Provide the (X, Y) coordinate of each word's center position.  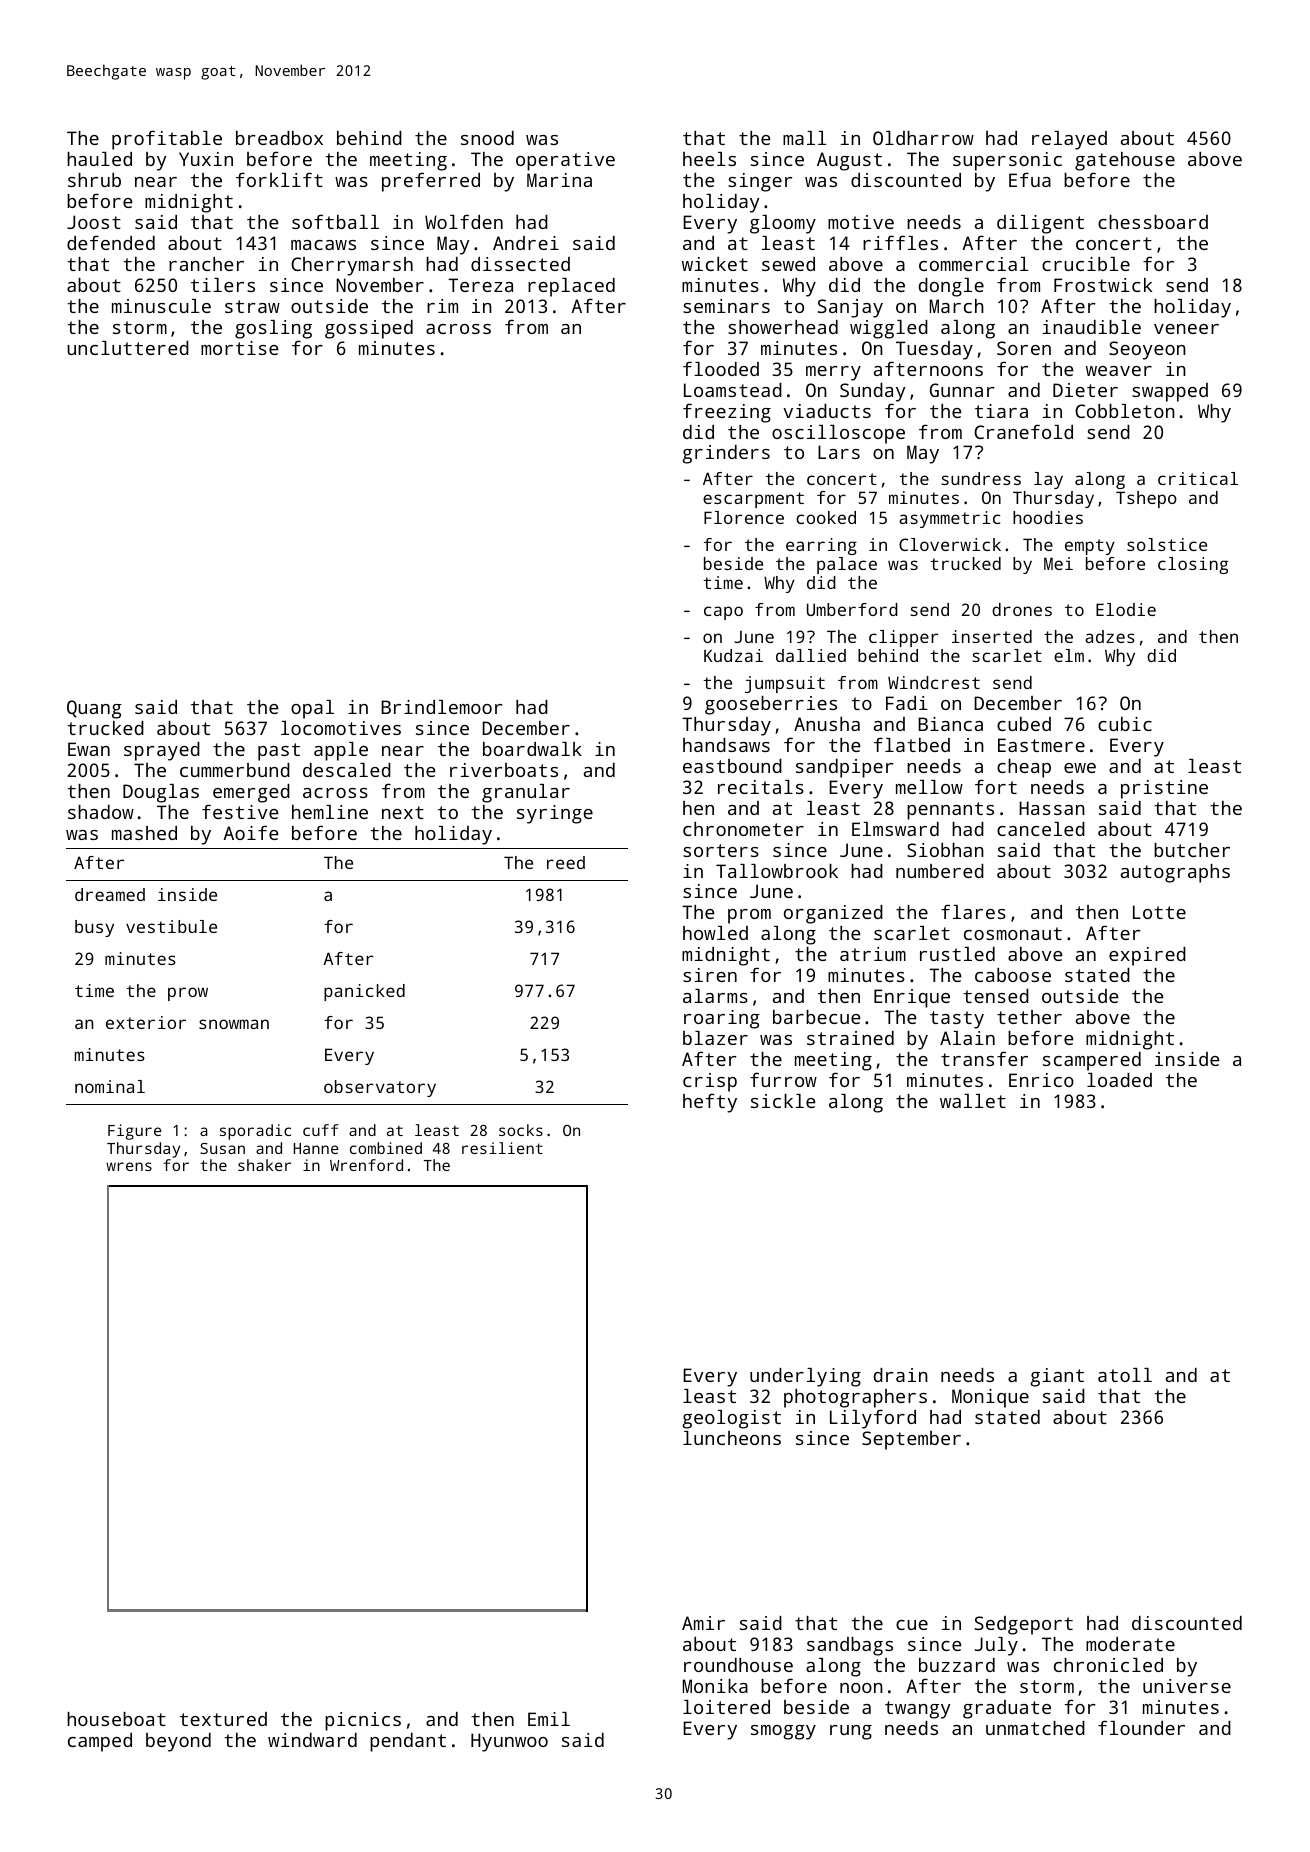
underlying (805, 1377)
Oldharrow (923, 138)
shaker (264, 1165)
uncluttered (128, 348)
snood (487, 138)
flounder (1141, 1727)
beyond (178, 1742)
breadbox (279, 138)
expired (1147, 956)
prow (188, 994)
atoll (1125, 1375)
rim (442, 306)
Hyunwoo (509, 1742)
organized (833, 914)
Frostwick (1103, 285)
